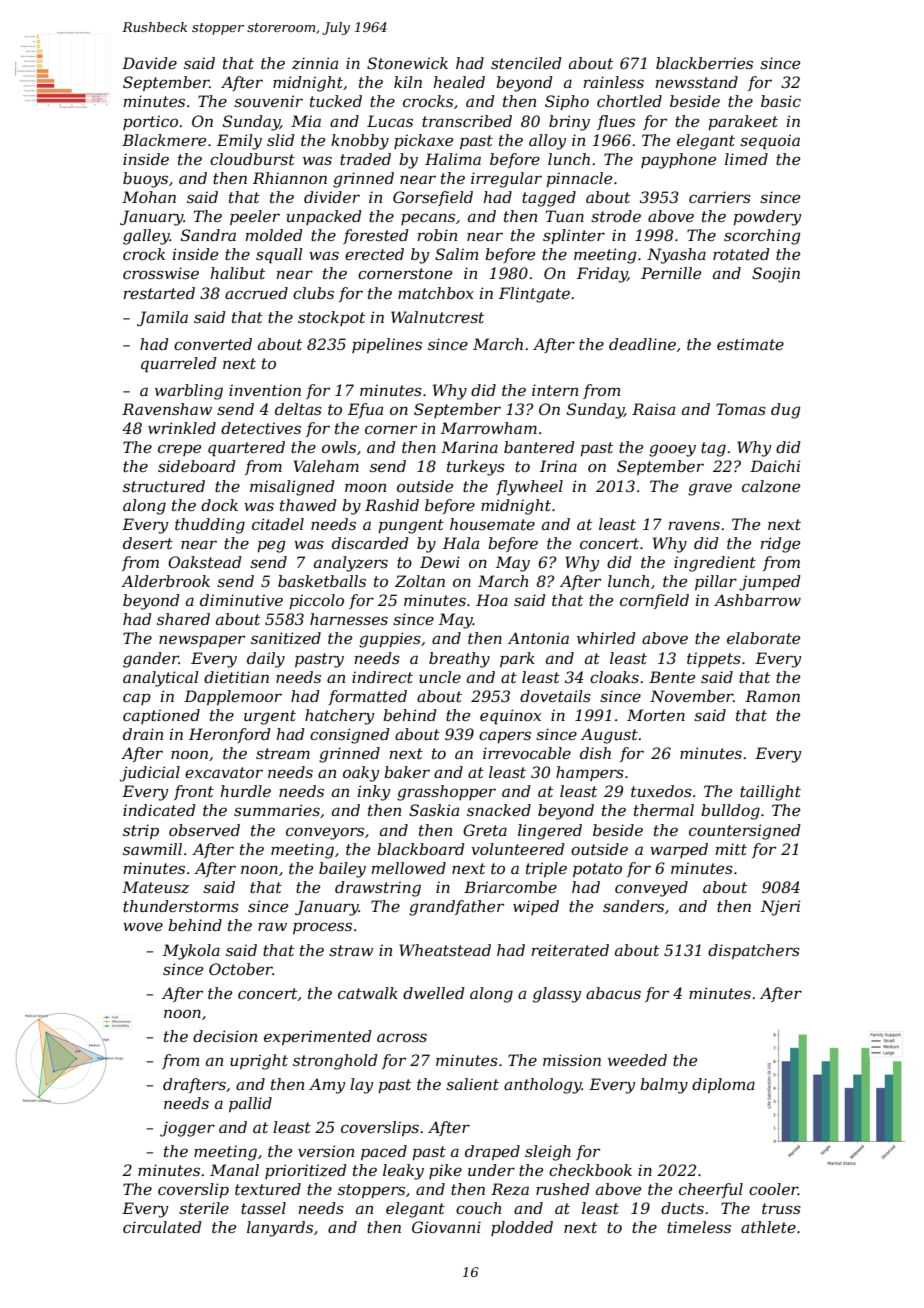 The image size is (924, 1308). I want to click on invention, so click(265, 390).
